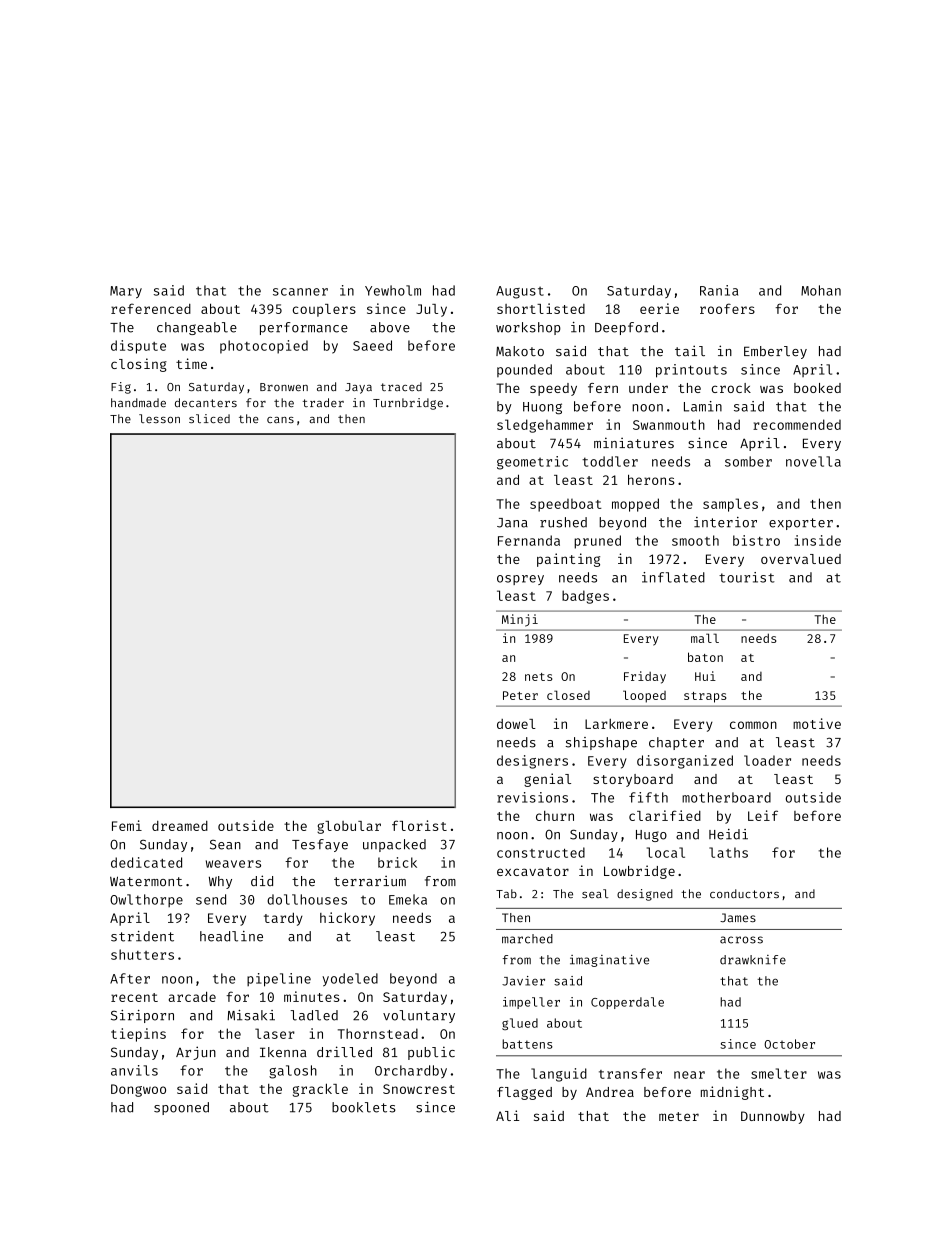 The image size is (952, 1233). I want to click on scanner, so click(300, 292).
